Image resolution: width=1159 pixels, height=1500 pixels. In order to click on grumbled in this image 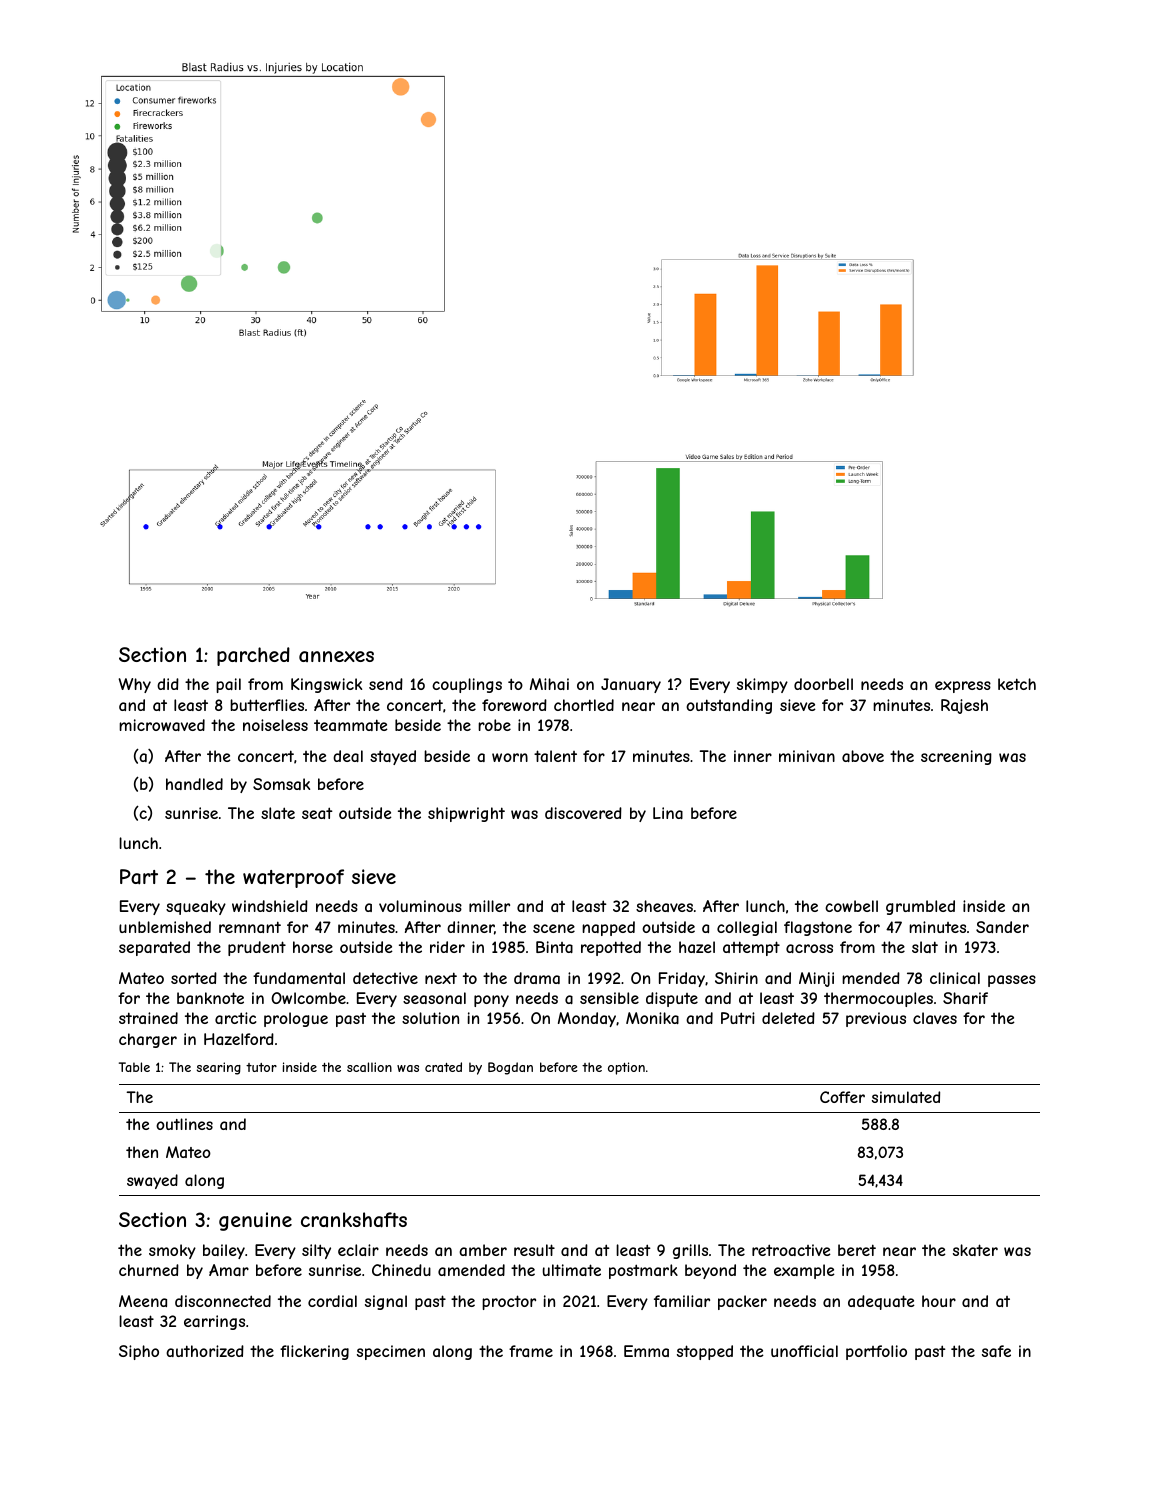, I will do `click(920, 907)`.
